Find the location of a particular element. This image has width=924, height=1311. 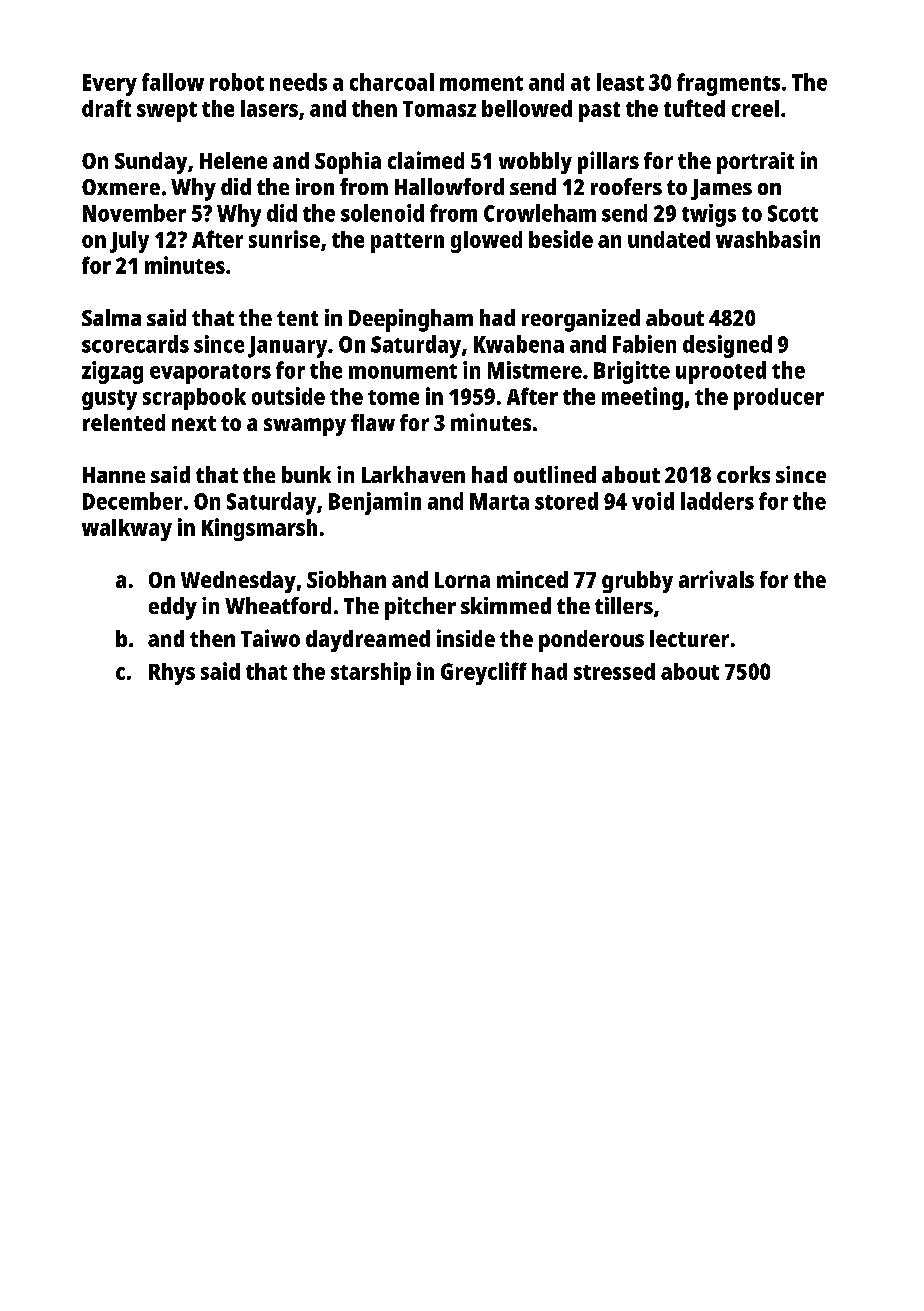

Every is located at coordinates (110, 85).
